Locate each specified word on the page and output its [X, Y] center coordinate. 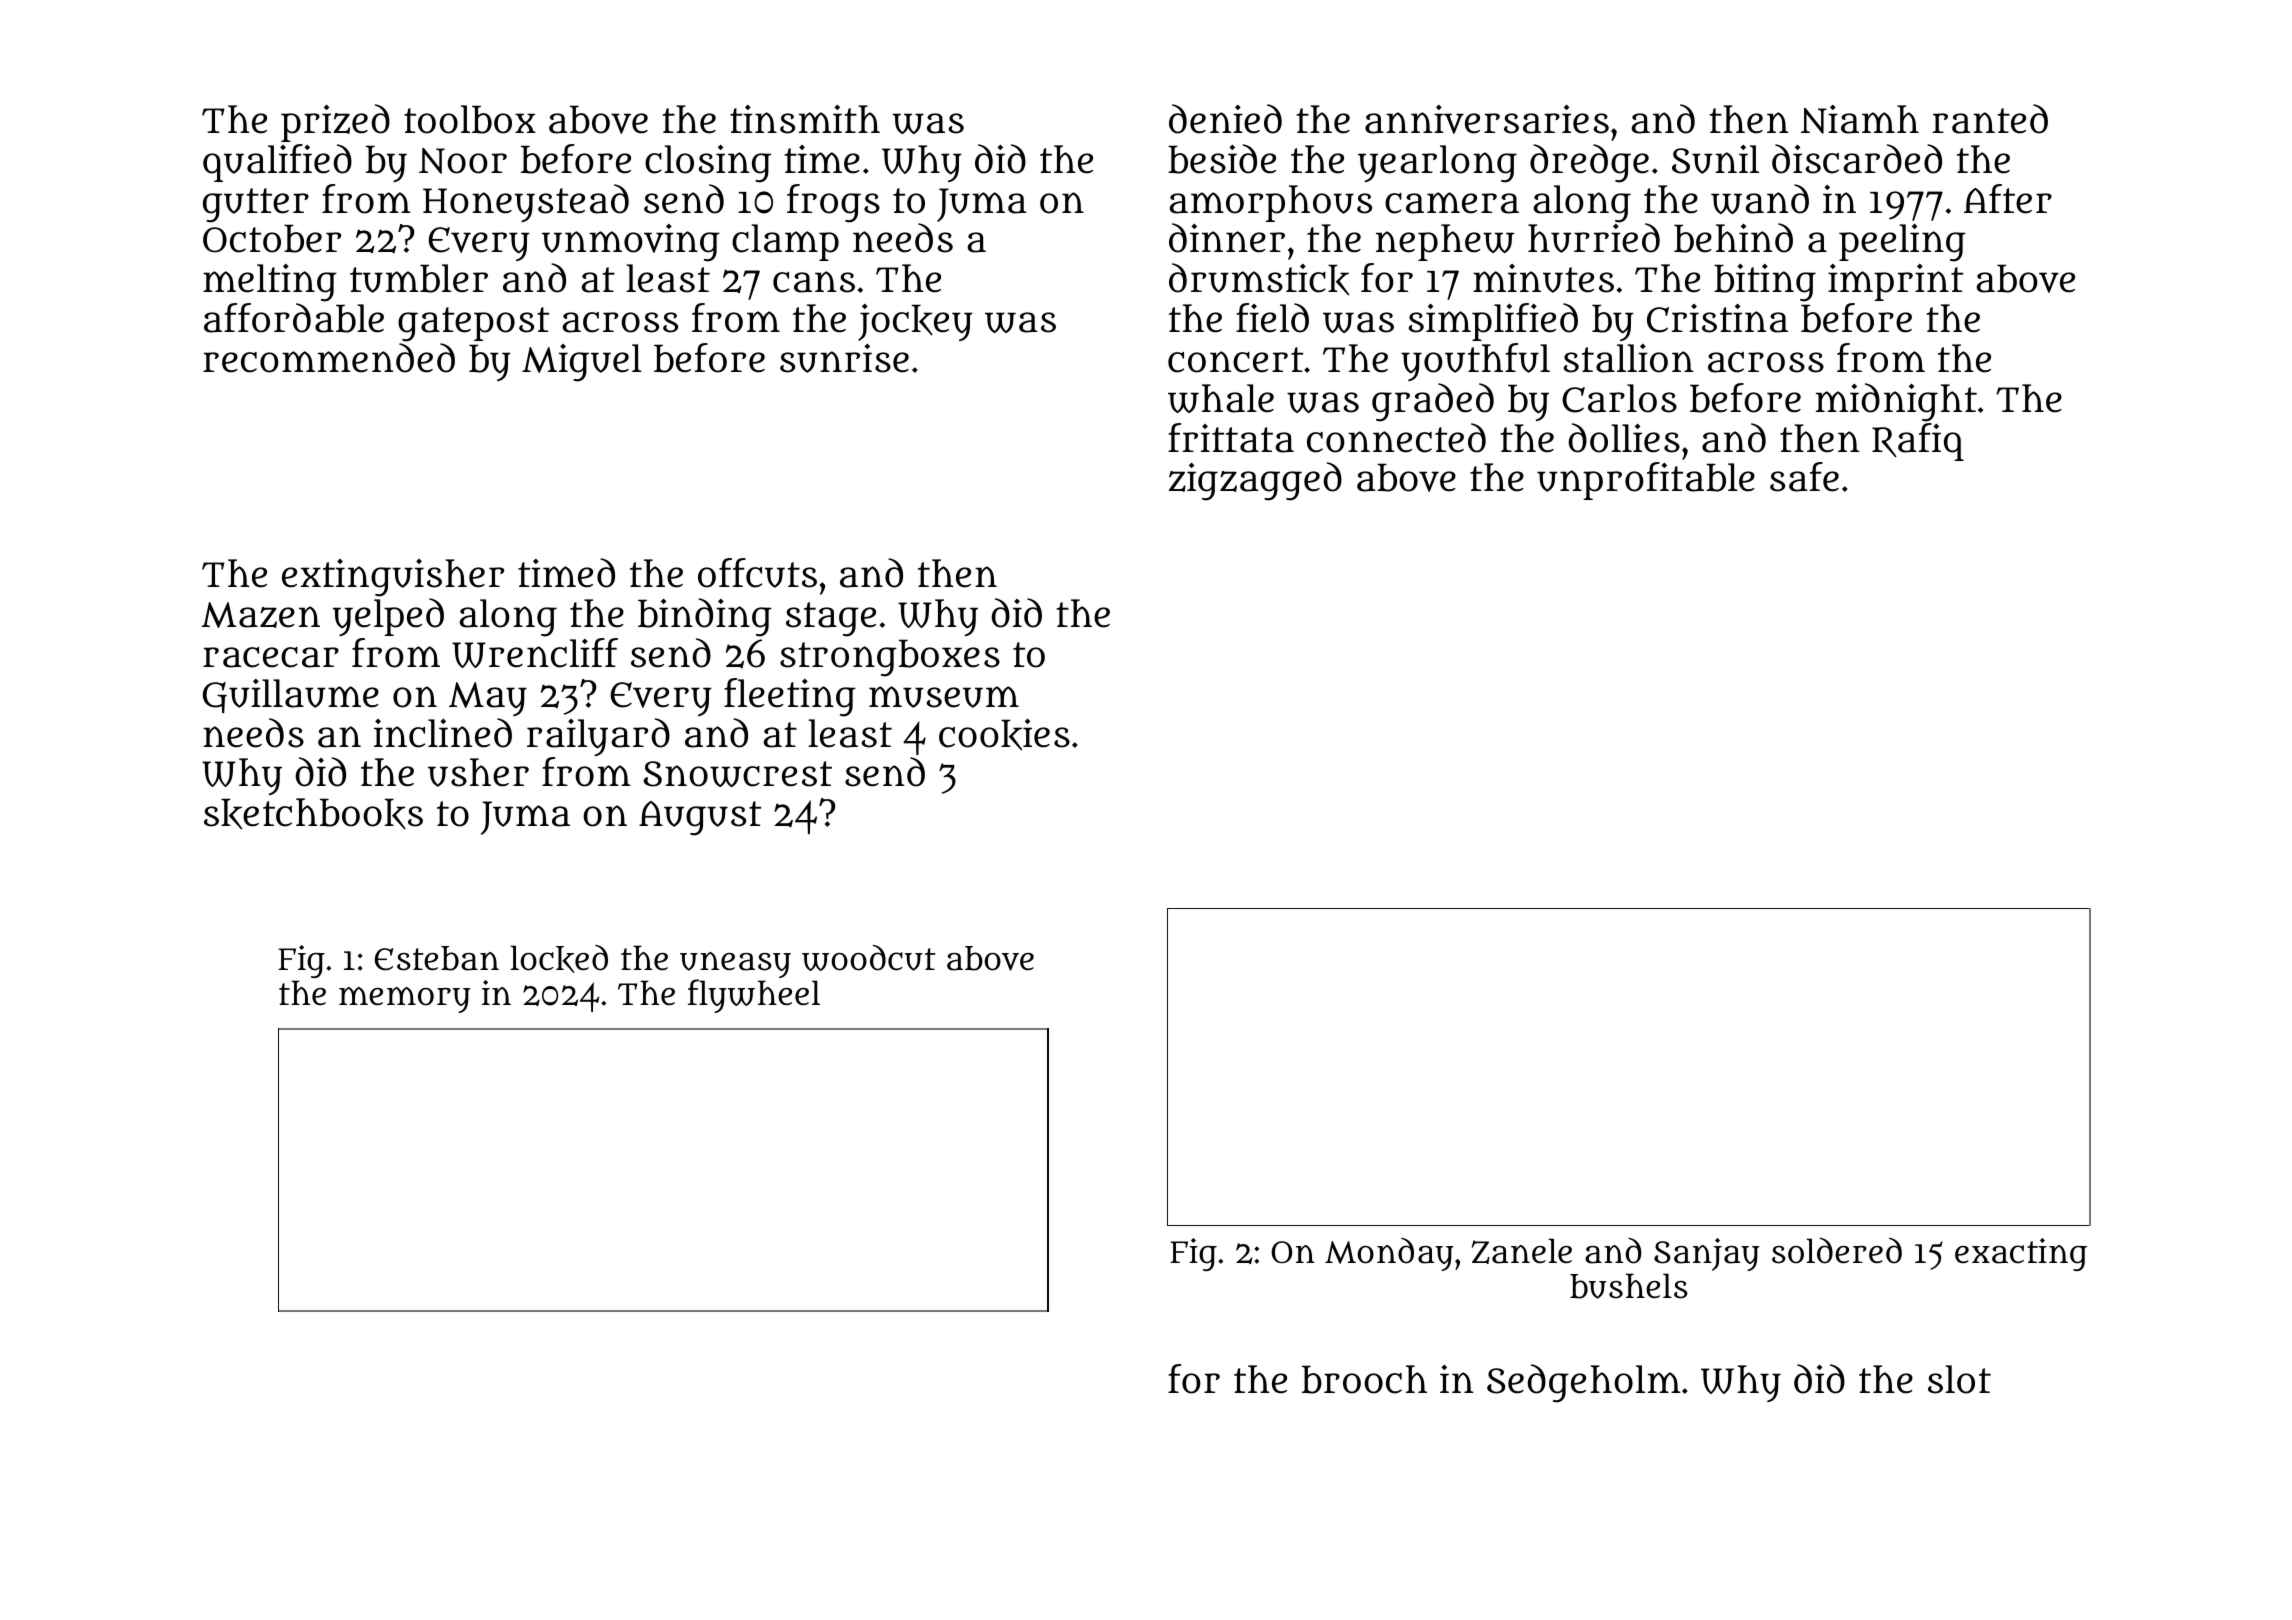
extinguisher [393, 578]
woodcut [868, 958]
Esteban [437, 958]
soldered [1837, 1251]
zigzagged [1255, 481]
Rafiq [1918, 442]
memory [404, 1000]
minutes [1543, 278]
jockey [915, 322]
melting [270, 283]
